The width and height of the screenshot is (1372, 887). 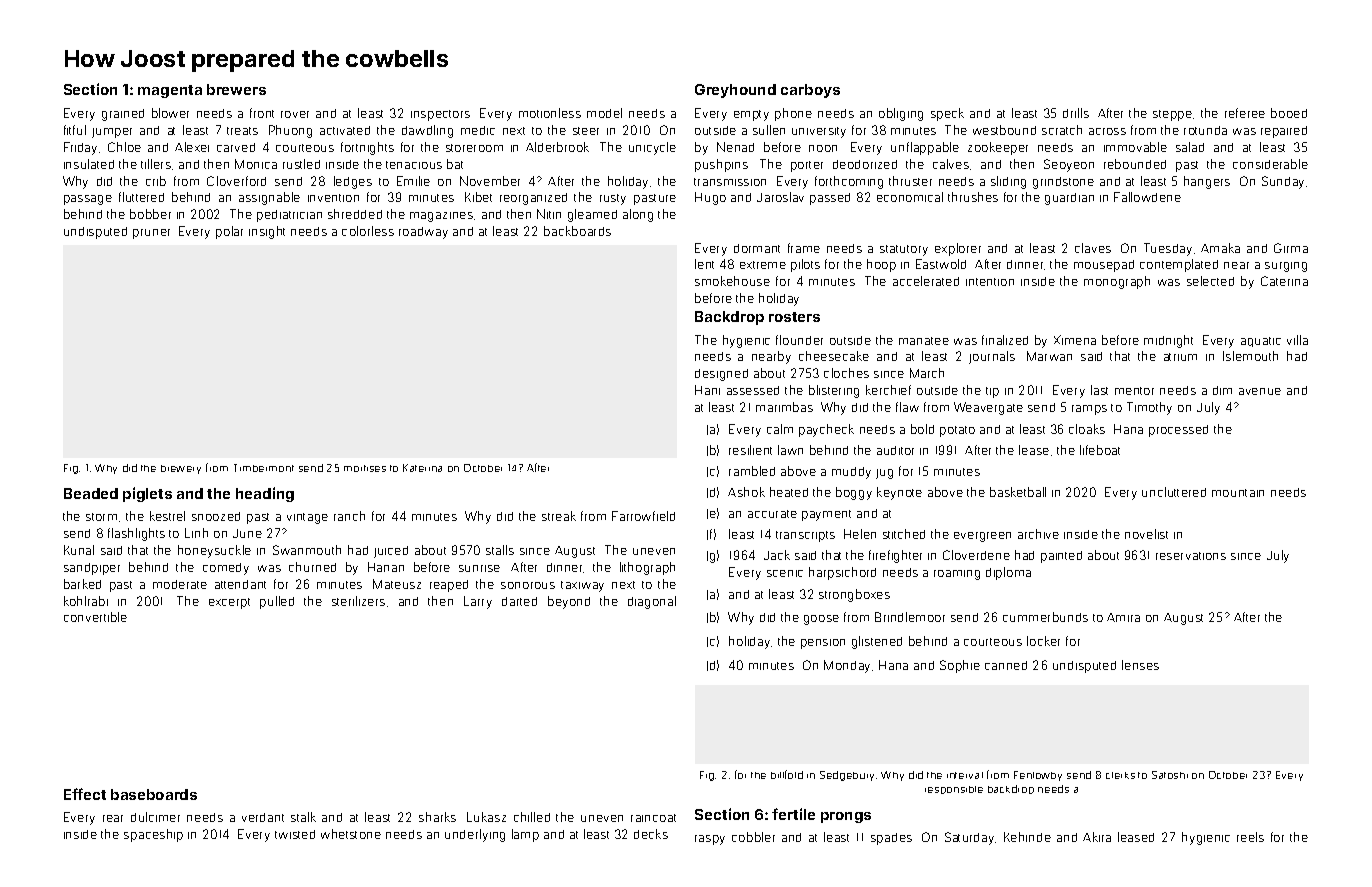 I want to click on sterilizers, so click(x=358, y=601).
